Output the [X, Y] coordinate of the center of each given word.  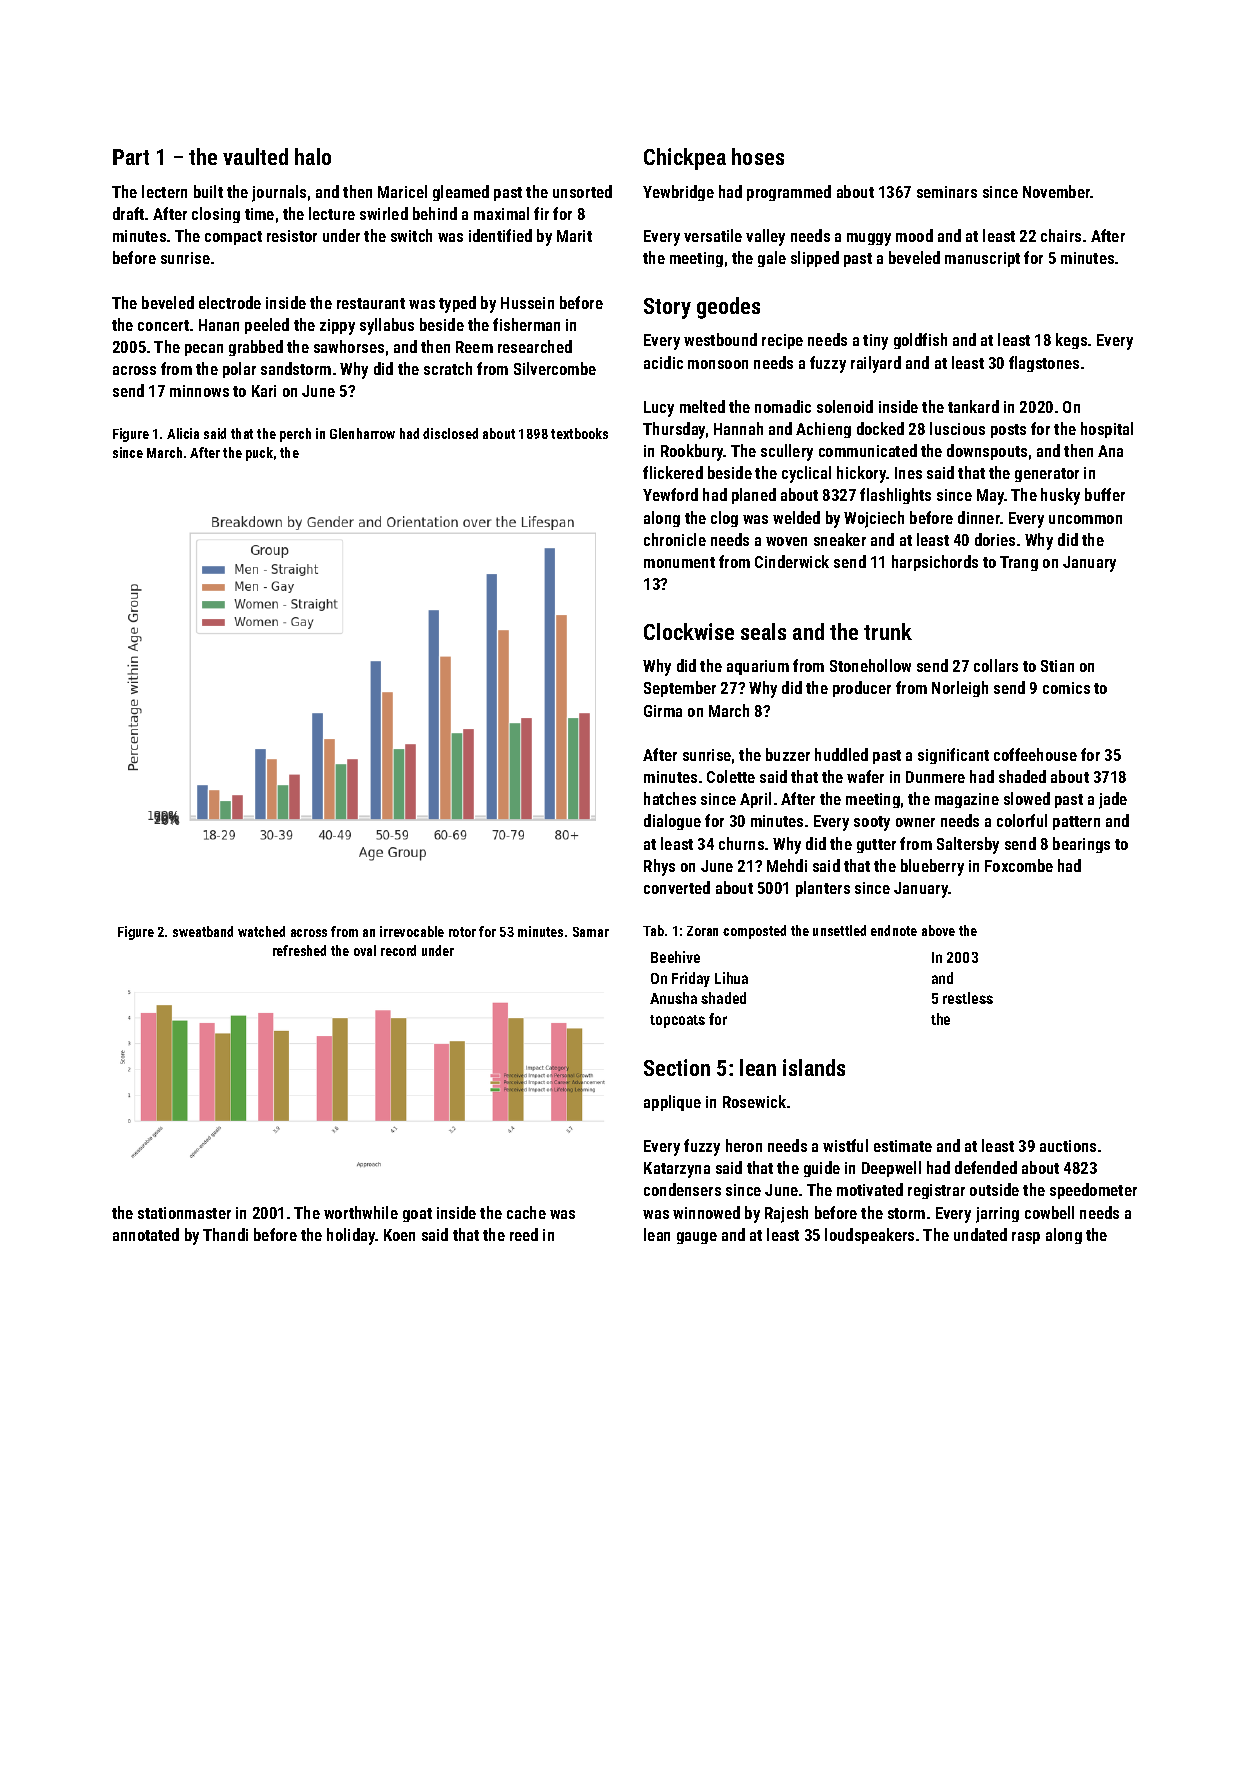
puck [259, 454]
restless [968, 998]
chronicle [675, 539]
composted [754, 932]
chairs [1061, 235]
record [398, 950]
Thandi [225, 1234]
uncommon [1085, 519]
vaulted [255, 156]
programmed [789, 193]
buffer [1105, 494]
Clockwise [689, 631]
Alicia [183, 433]
